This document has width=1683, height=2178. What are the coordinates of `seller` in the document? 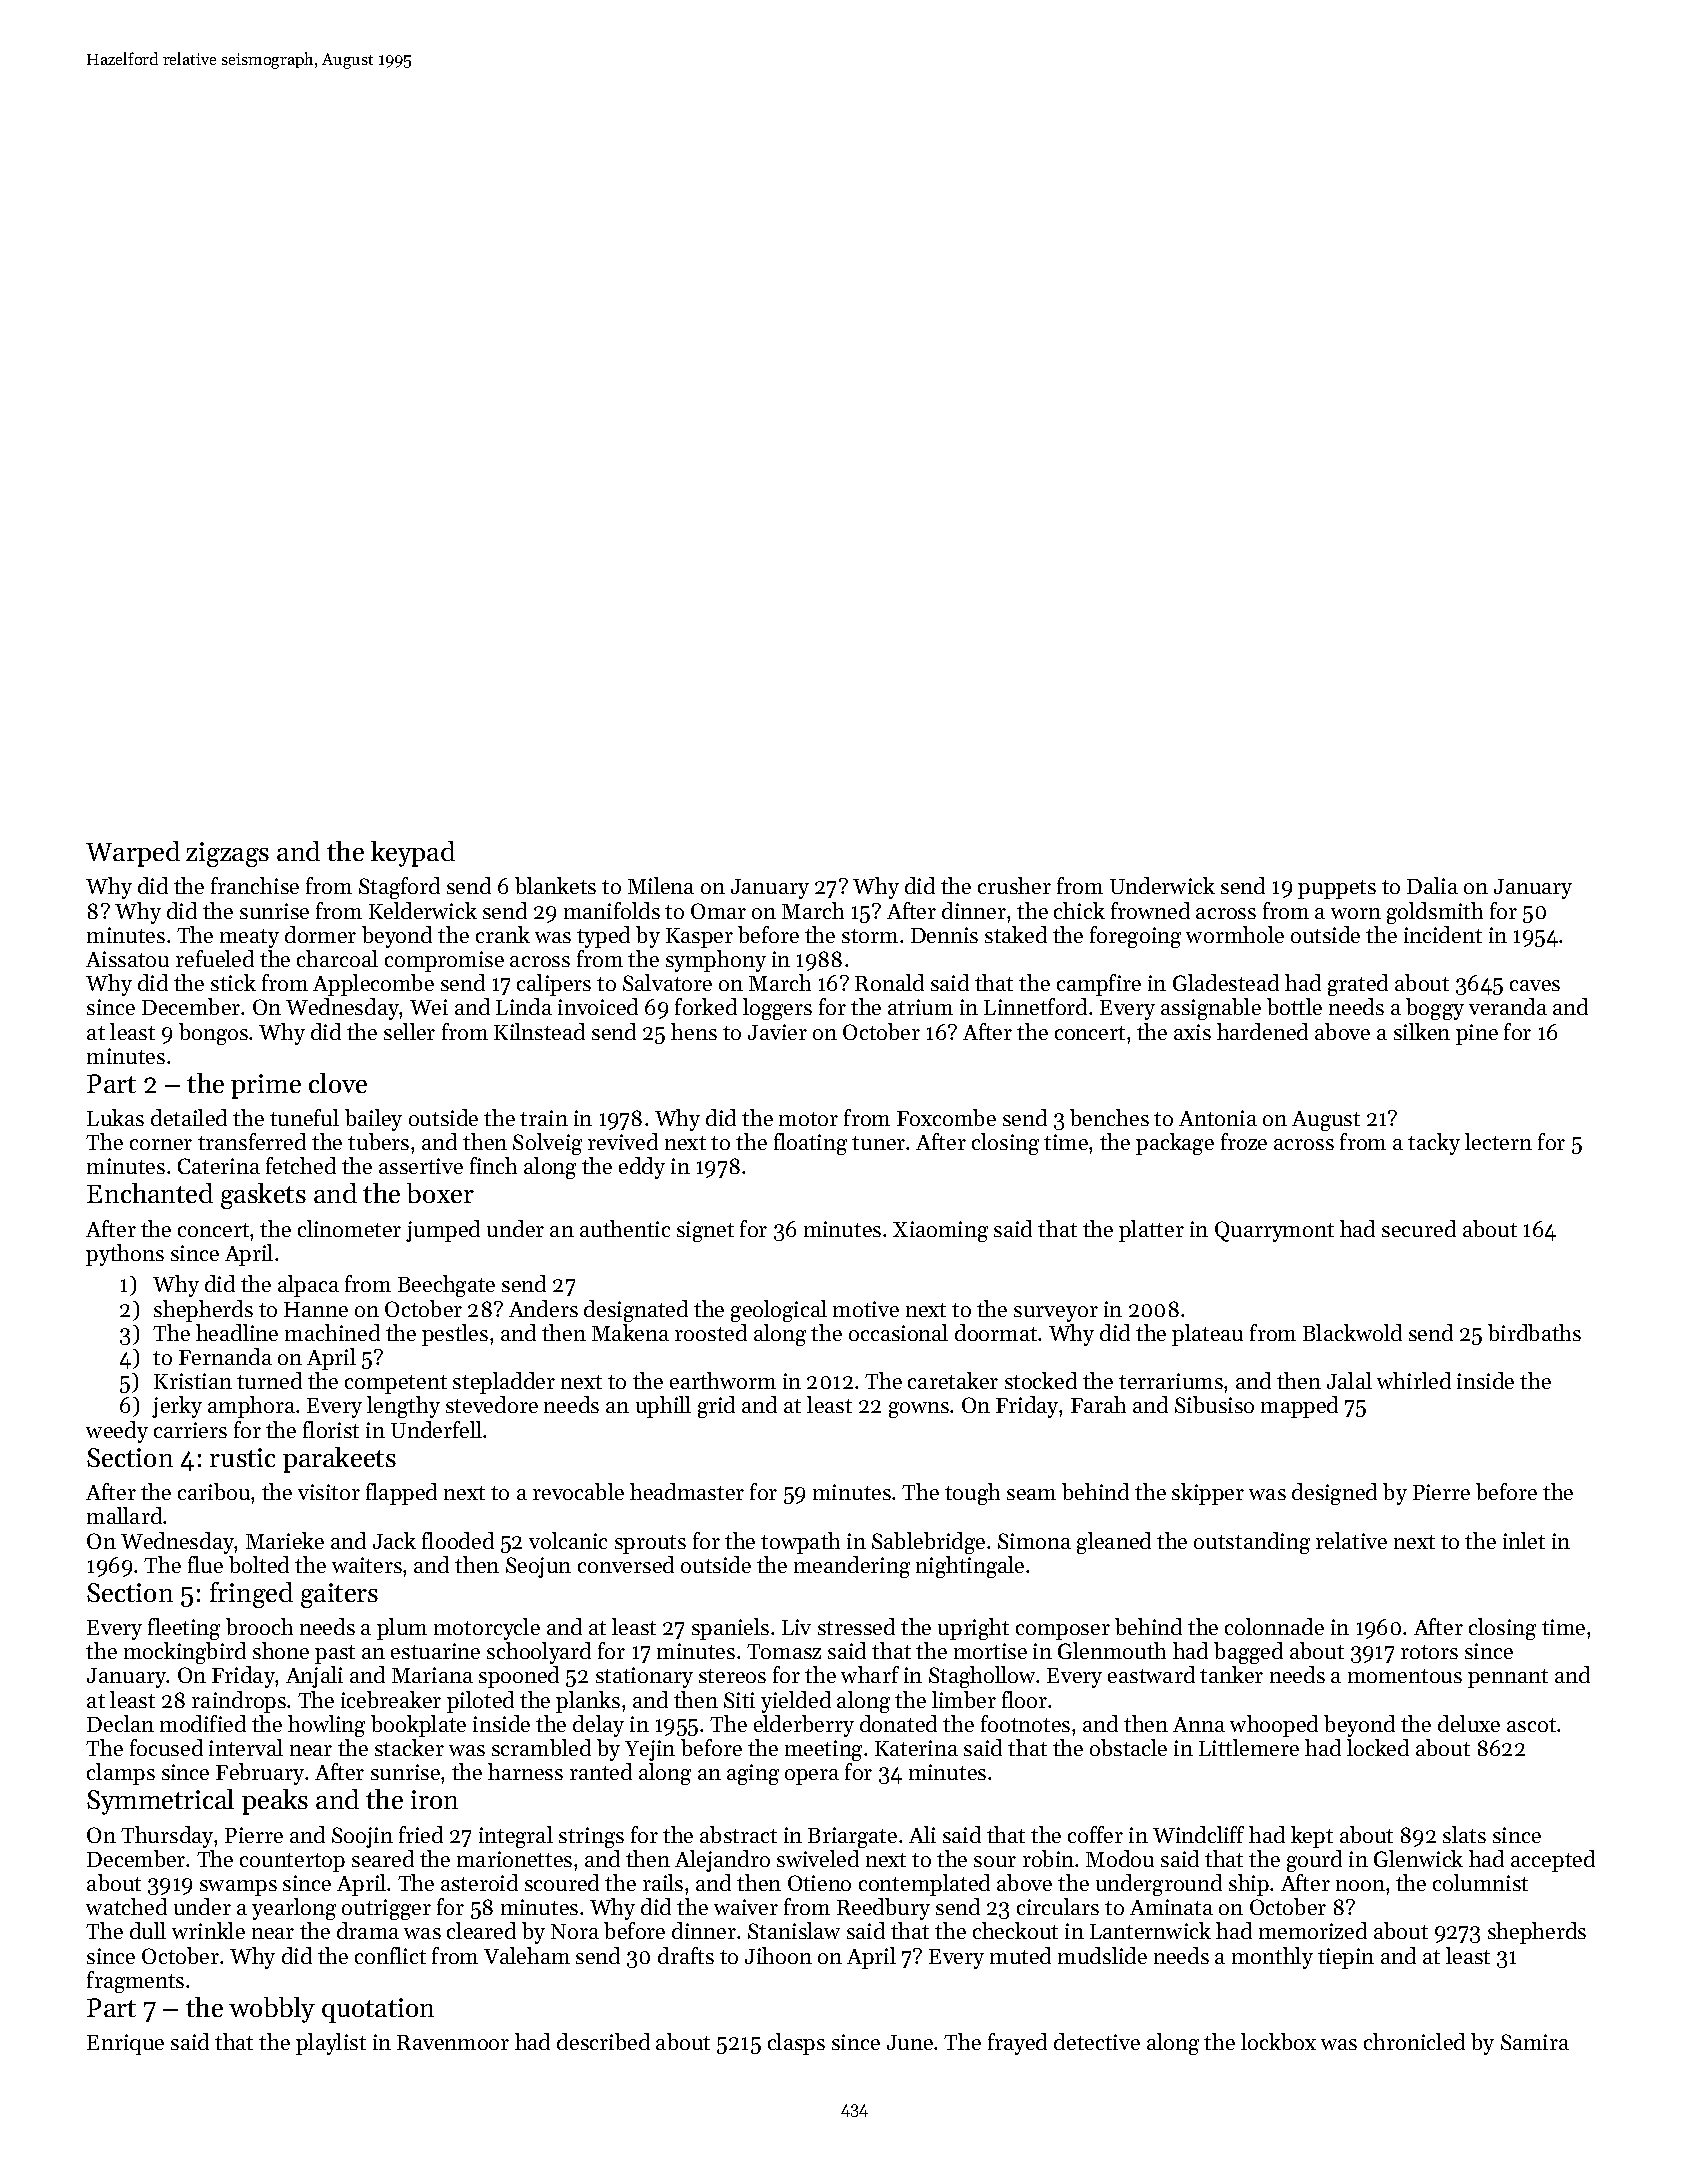 It's located at (409, 1031).
